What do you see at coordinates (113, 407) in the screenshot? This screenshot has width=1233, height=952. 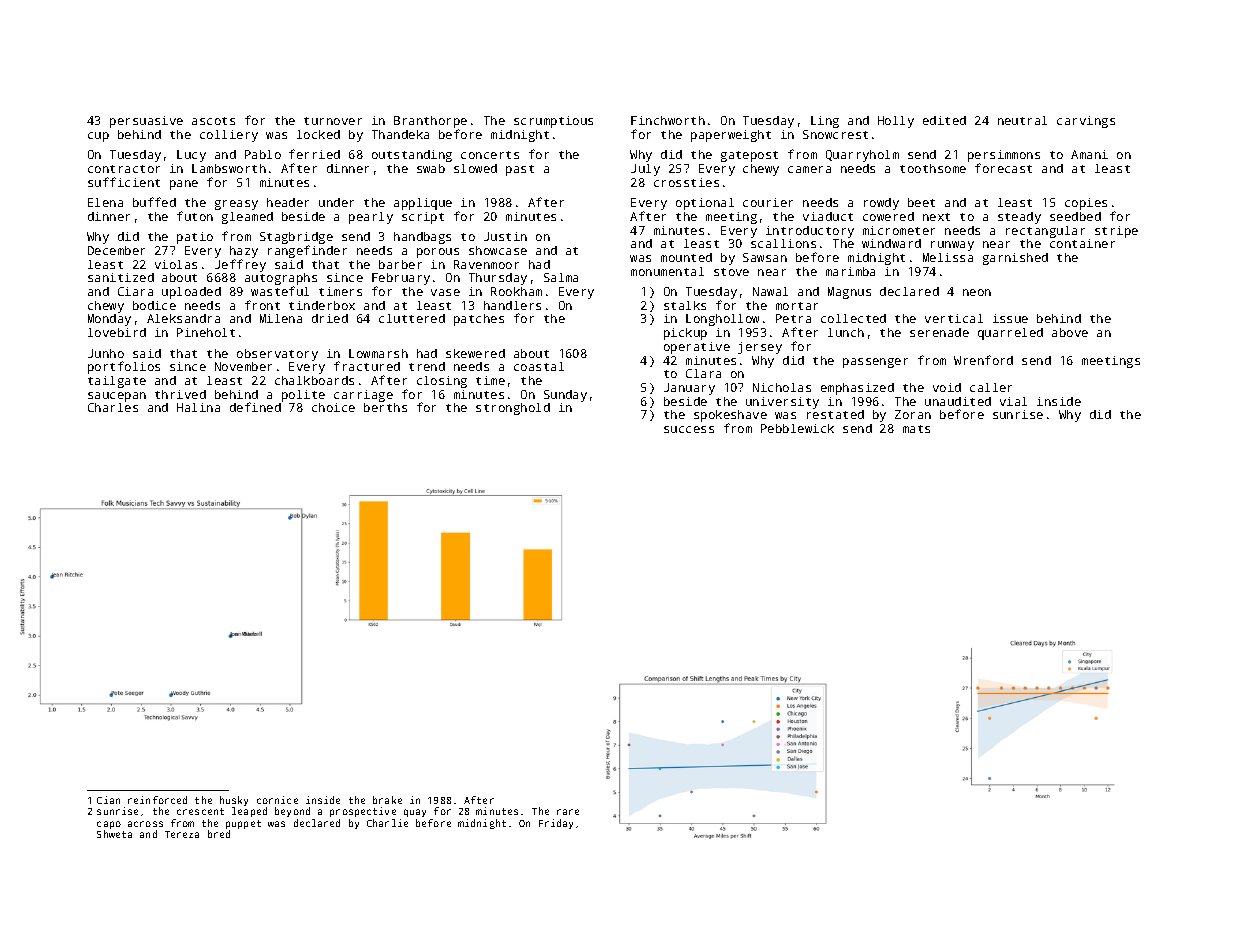 I see `Charles` at bounding box center [113, 407].
